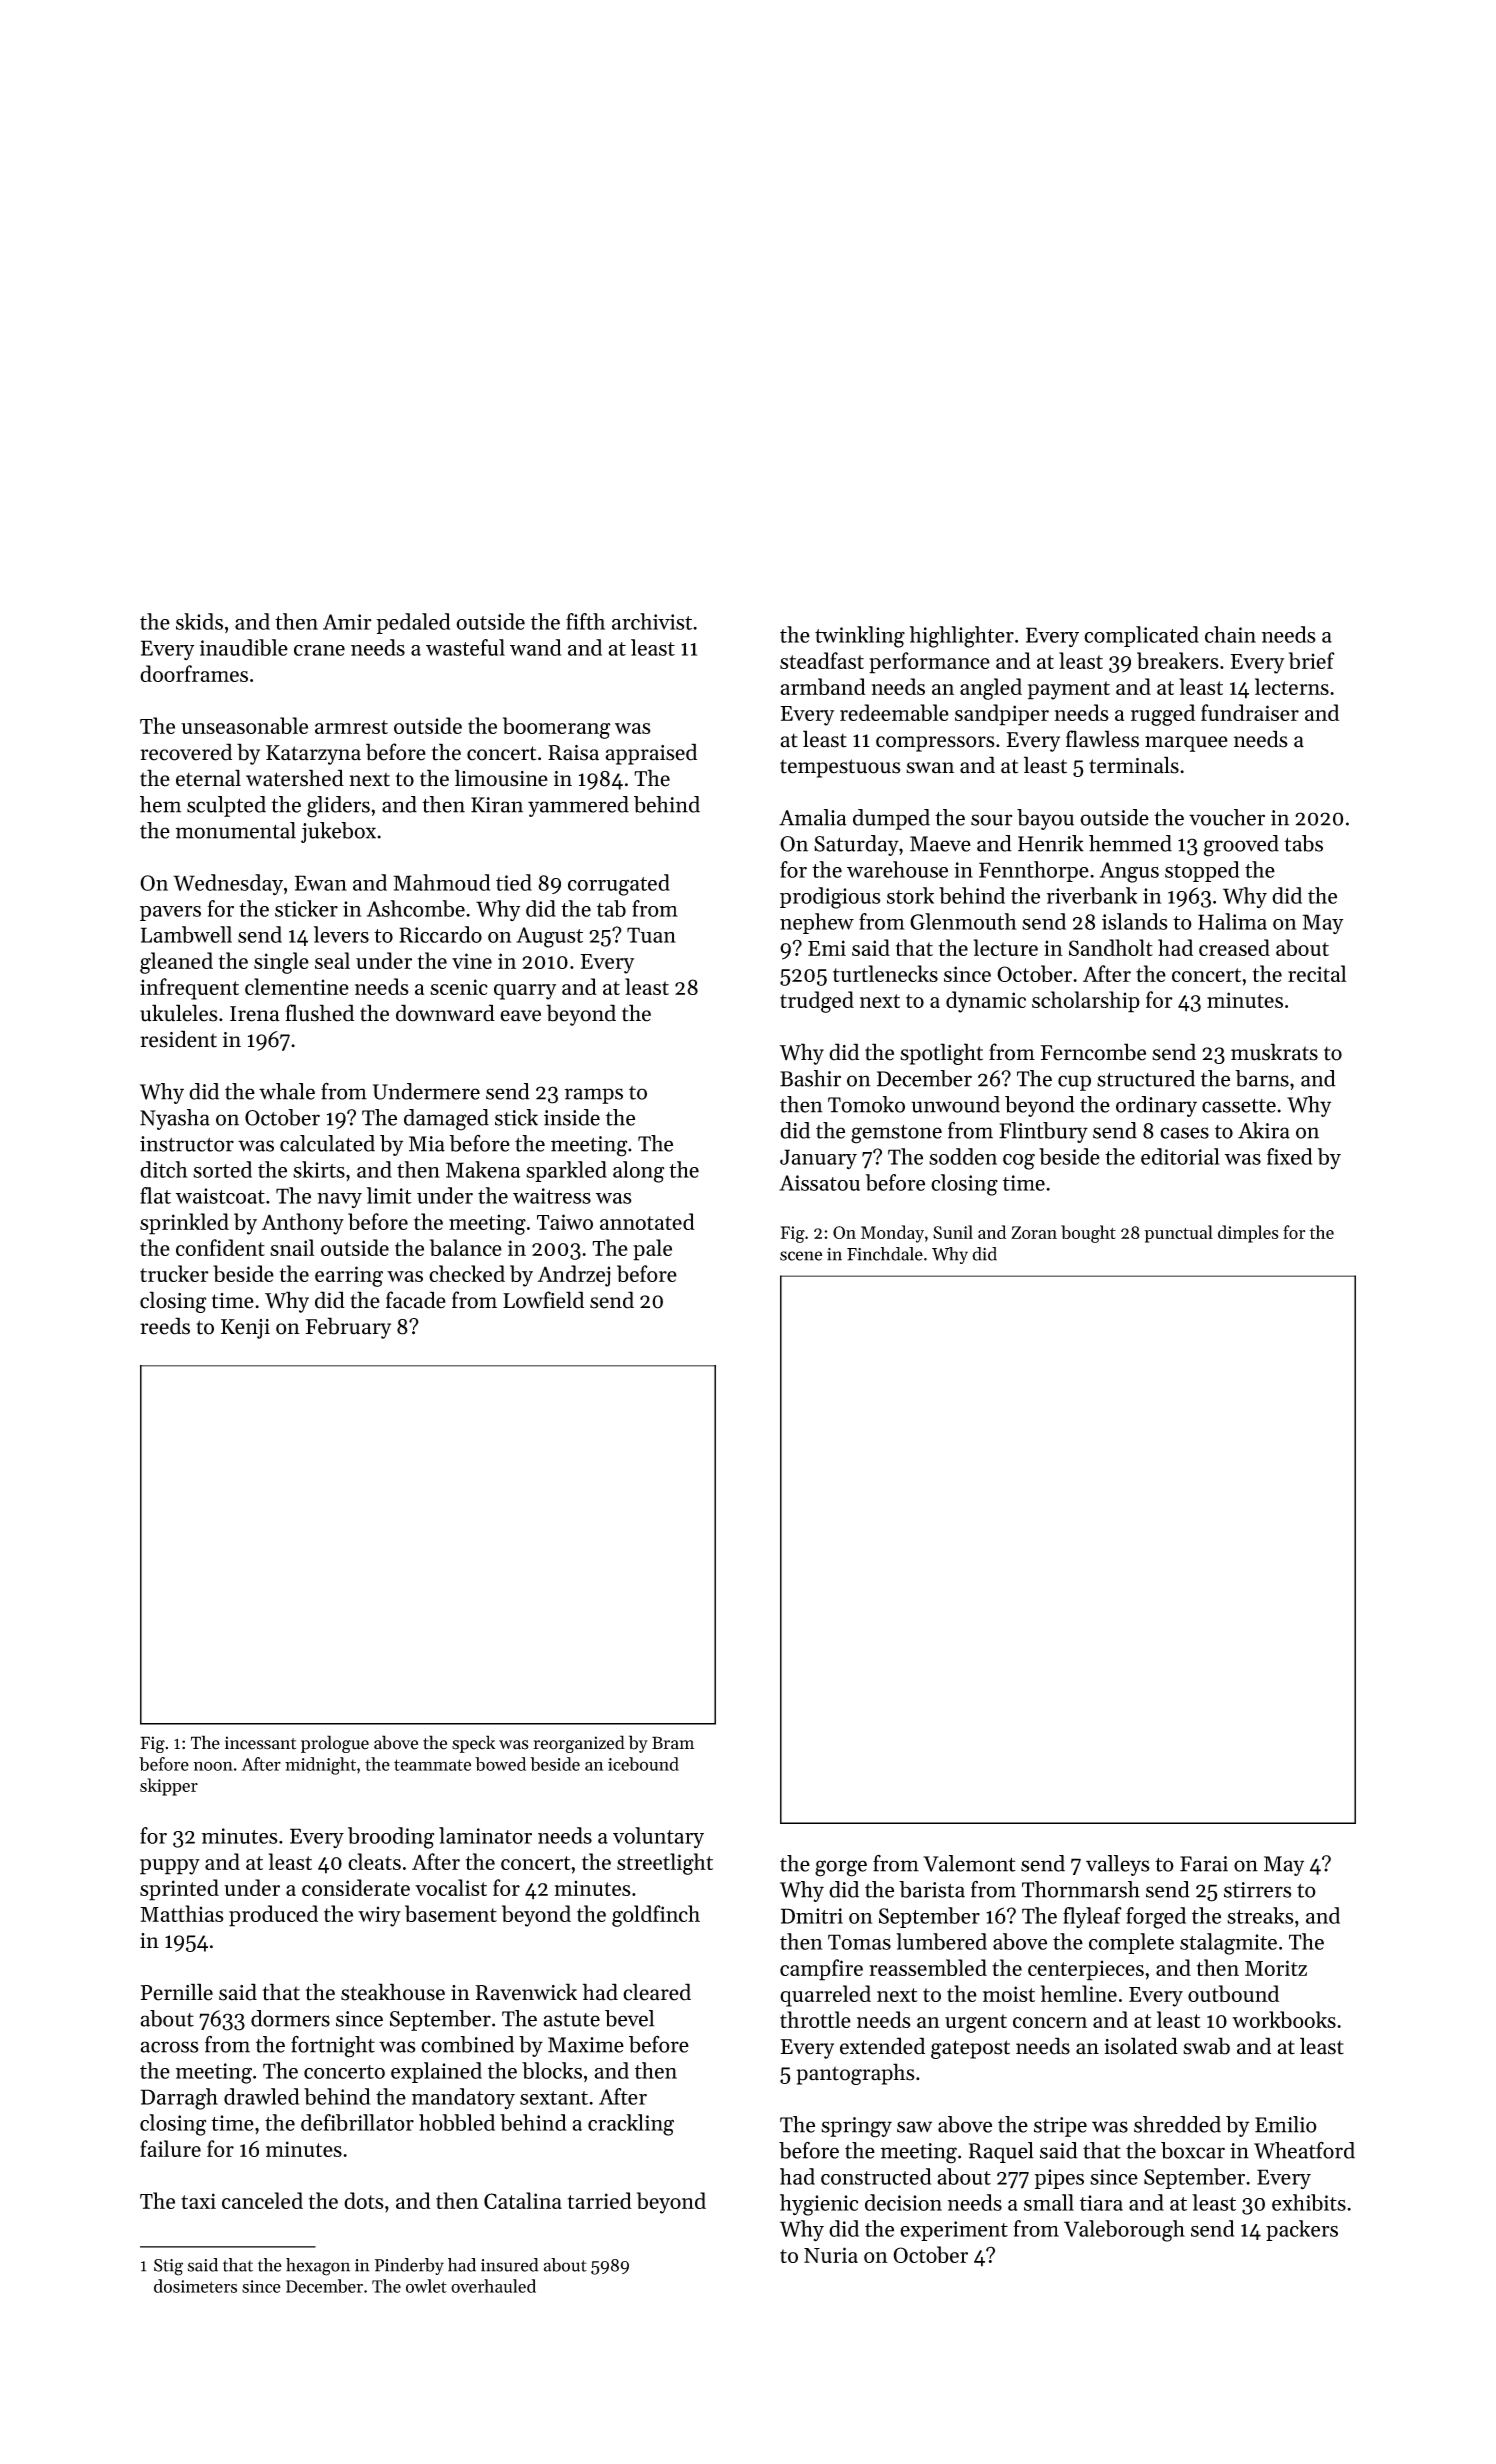 The image size is (1496, 2464). Describe the element at coordinates (199, 621) in the image. I see `skids` at that location.
